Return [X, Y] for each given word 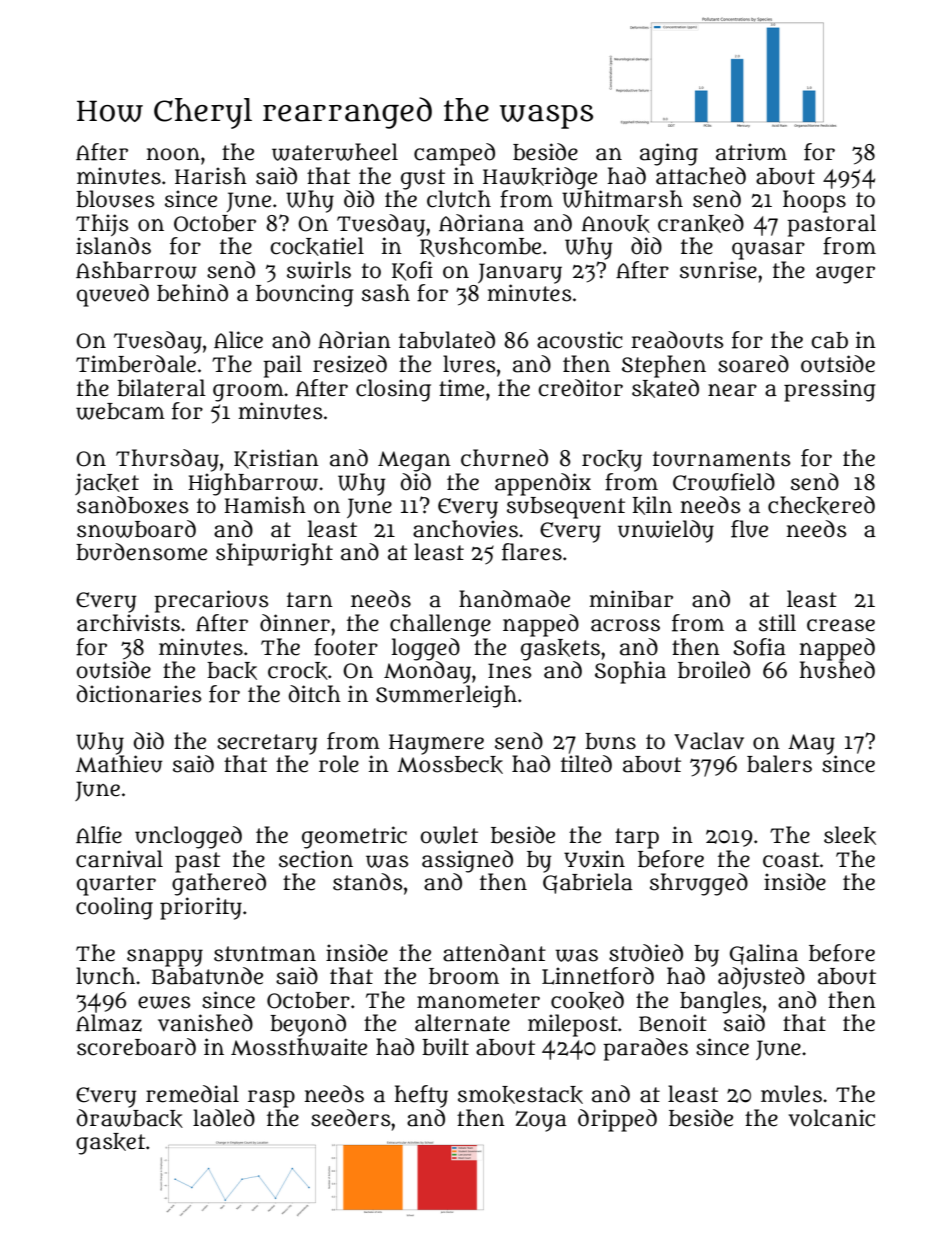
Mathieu [119, 764]
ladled [224, 1118]
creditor [580, 388]
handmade [514, 599]
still [777, 623]
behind [192, 293]
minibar [631, 599]
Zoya [541, 1121]
